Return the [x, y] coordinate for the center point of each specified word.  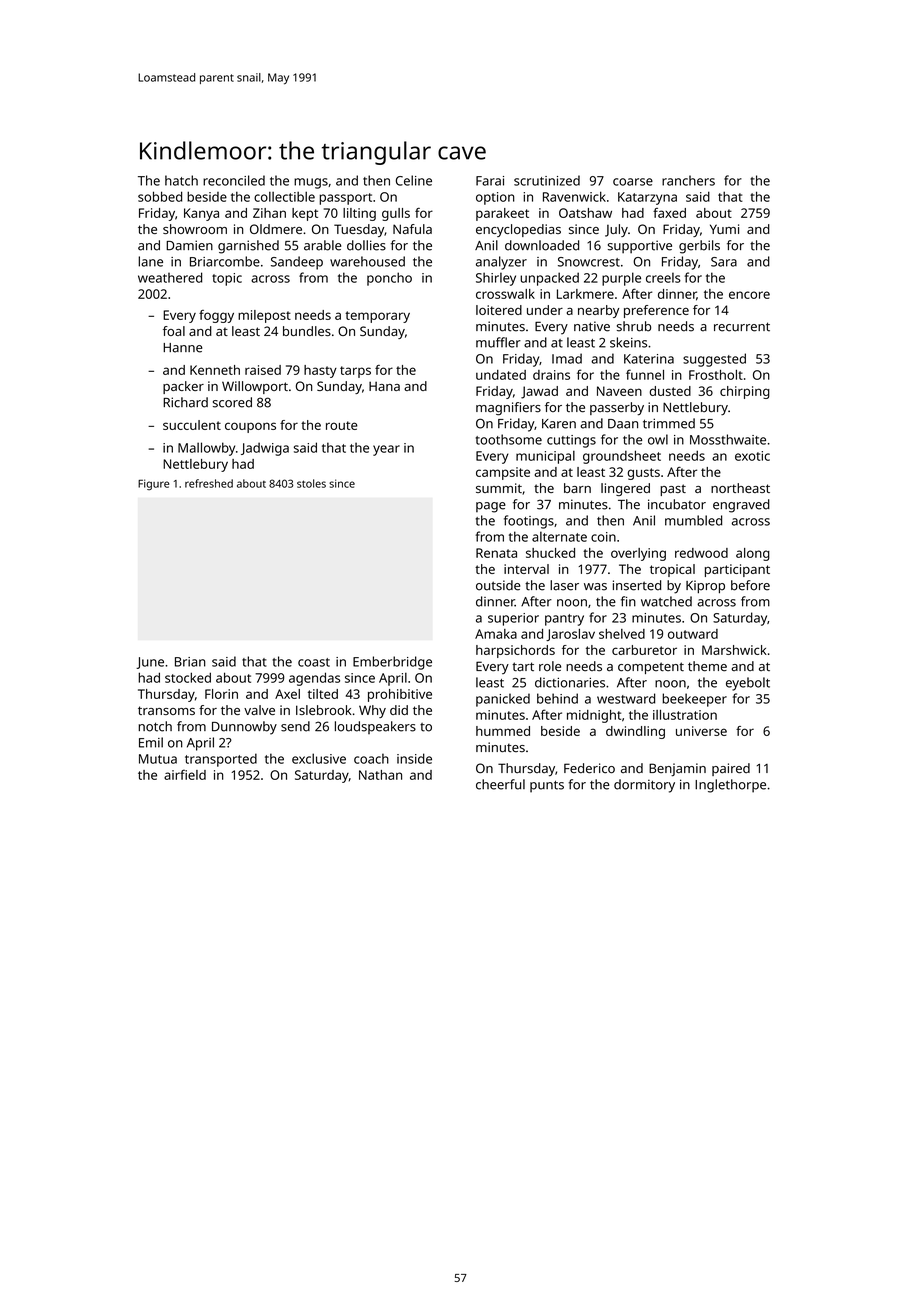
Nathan [380, 775]
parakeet [502, 214]
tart [523, 666]
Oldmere [276, 229]
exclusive [319, 758]
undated [501, 375]
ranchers [688, 180]
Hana [384, 386]
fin [628, 601]
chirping [745, 392]
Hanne [182, 348]
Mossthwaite [728, 439]
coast [314, 662]
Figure [153, 484]
